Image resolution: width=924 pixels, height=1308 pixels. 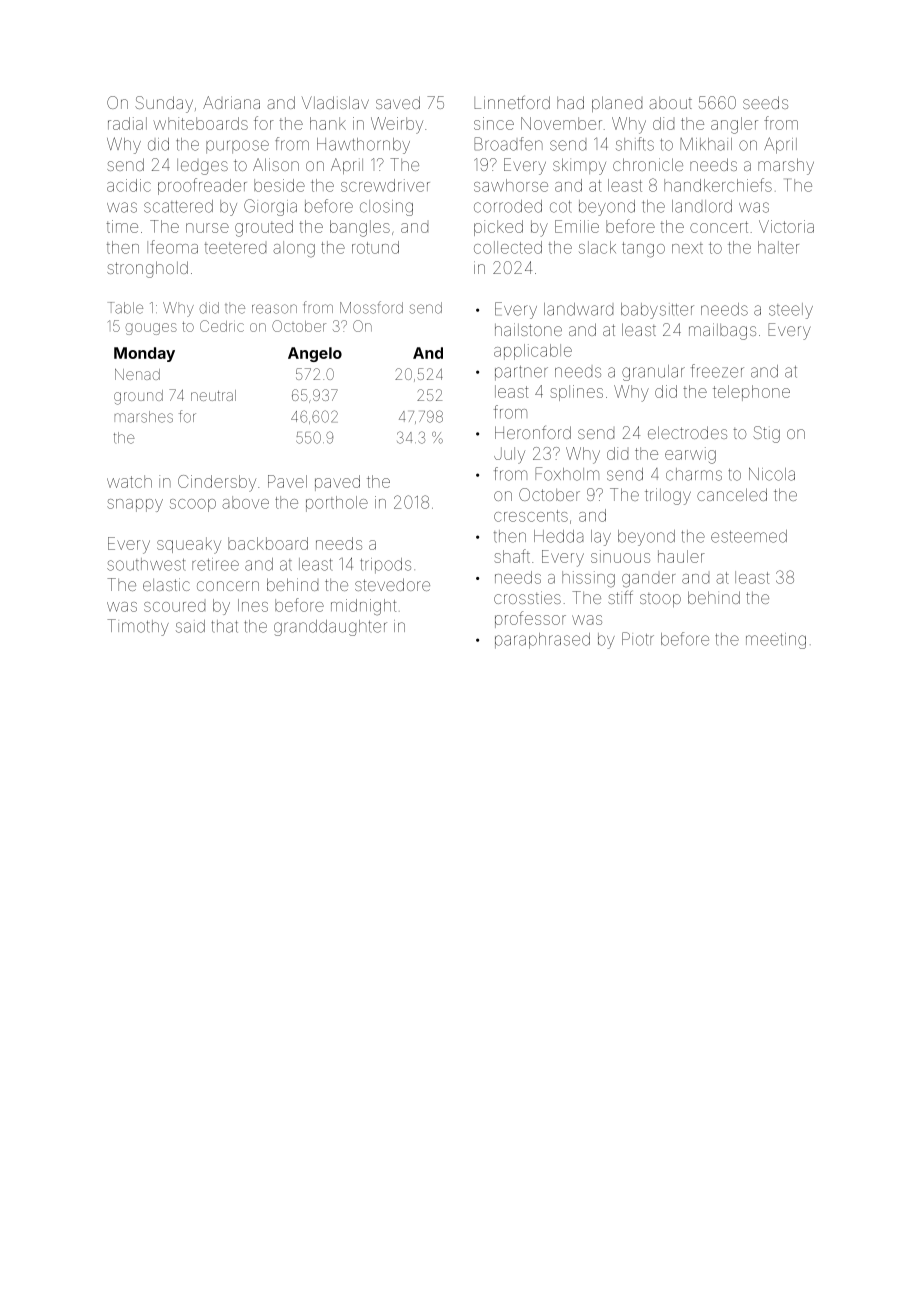 I want to click on Linnetford, so click(x=512, y=102).
